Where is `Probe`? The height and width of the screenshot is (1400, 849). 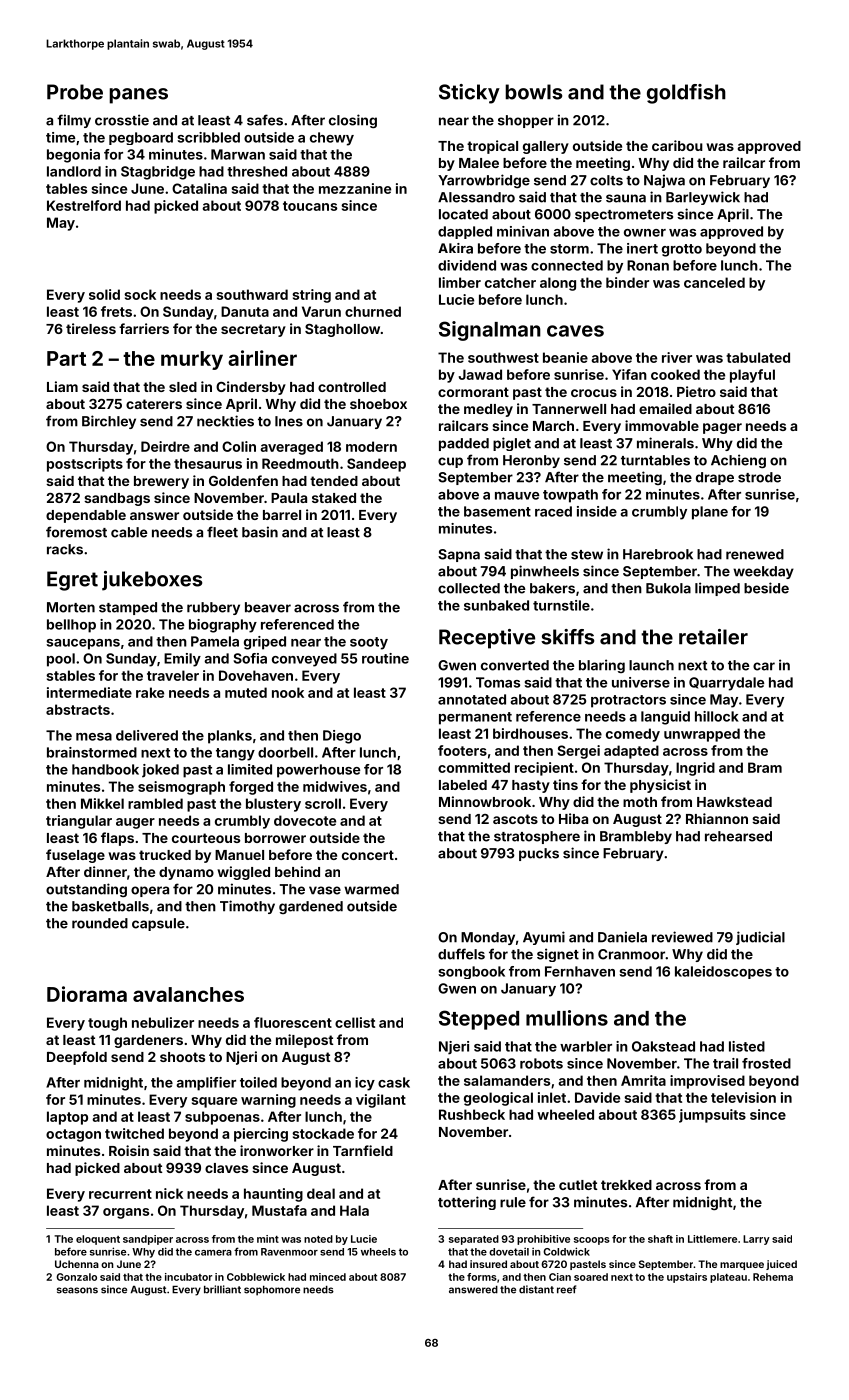 Probe is located at coordinates (75, 92).
